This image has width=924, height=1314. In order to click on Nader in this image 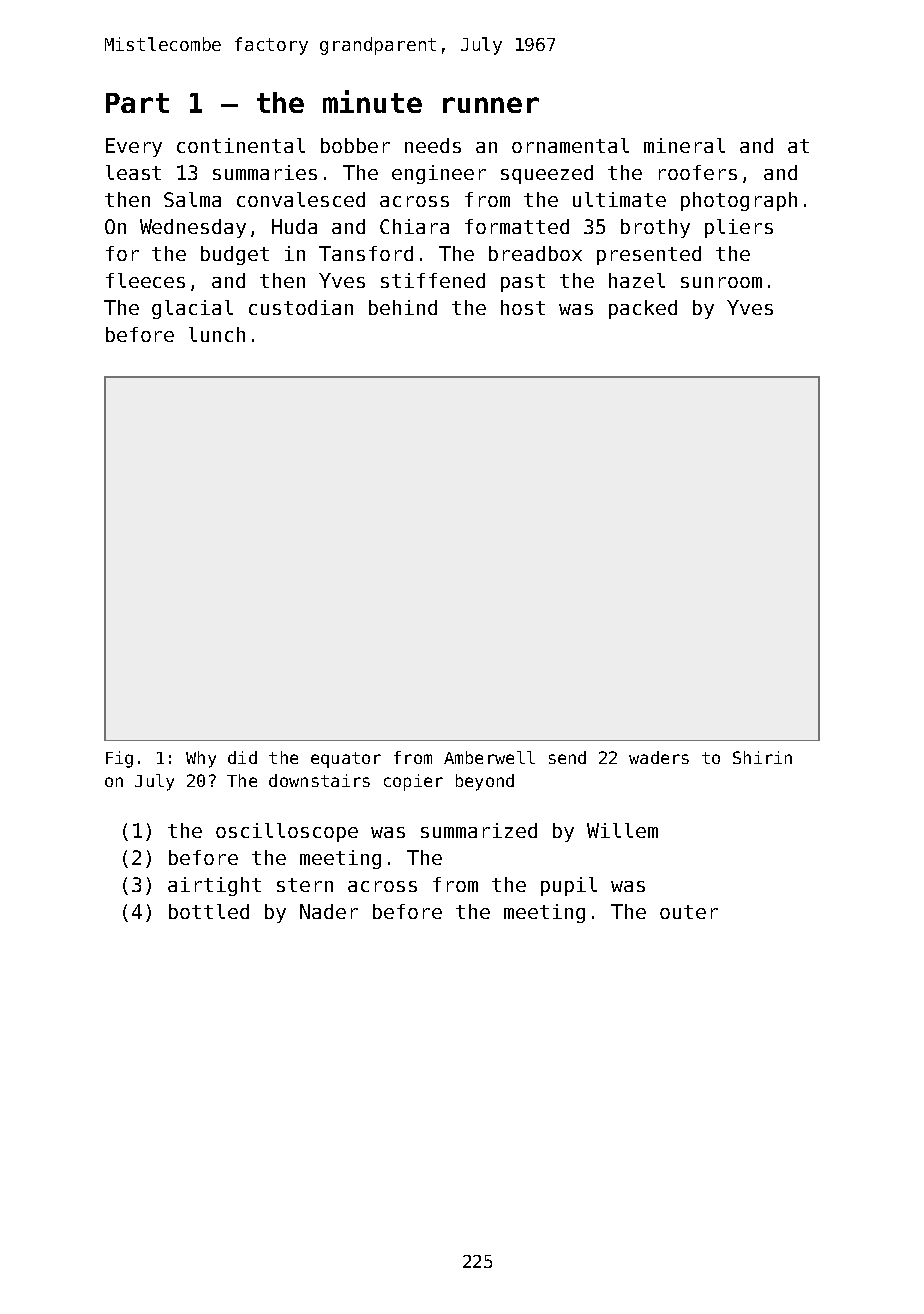, I will do `click(329, 911)`.
